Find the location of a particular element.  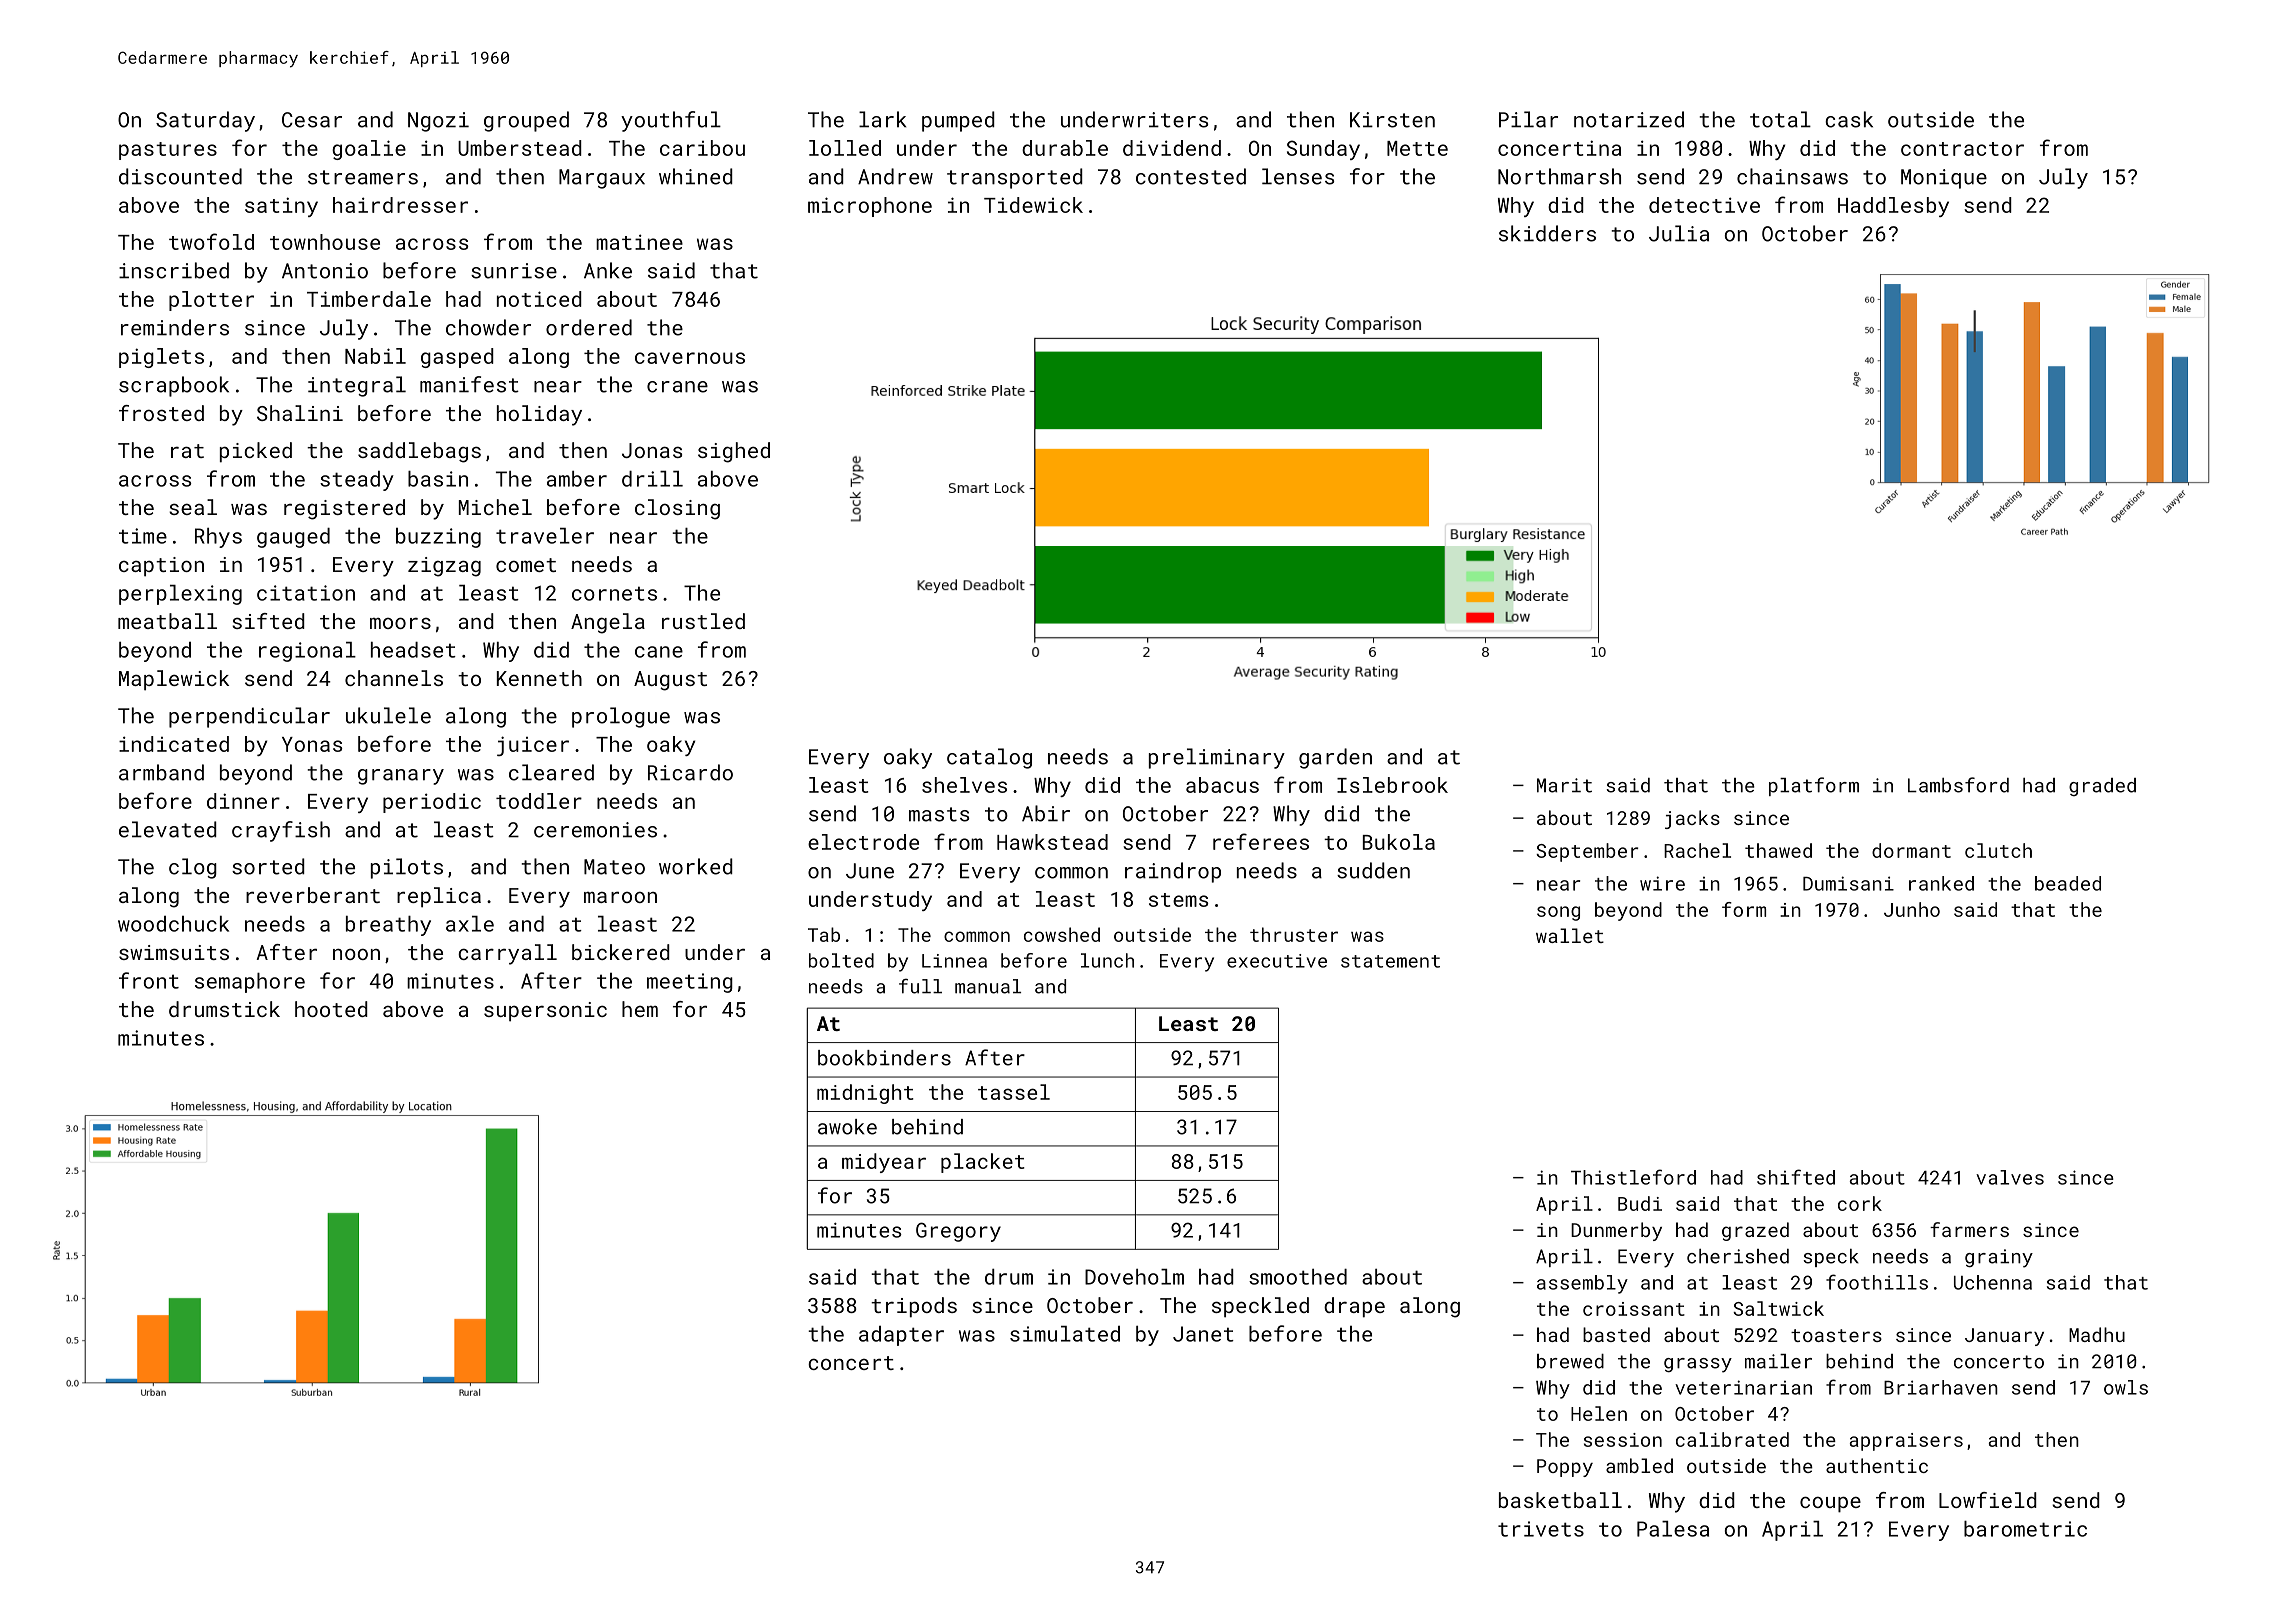

Lambsford is located at coordinates (1958, 785).
